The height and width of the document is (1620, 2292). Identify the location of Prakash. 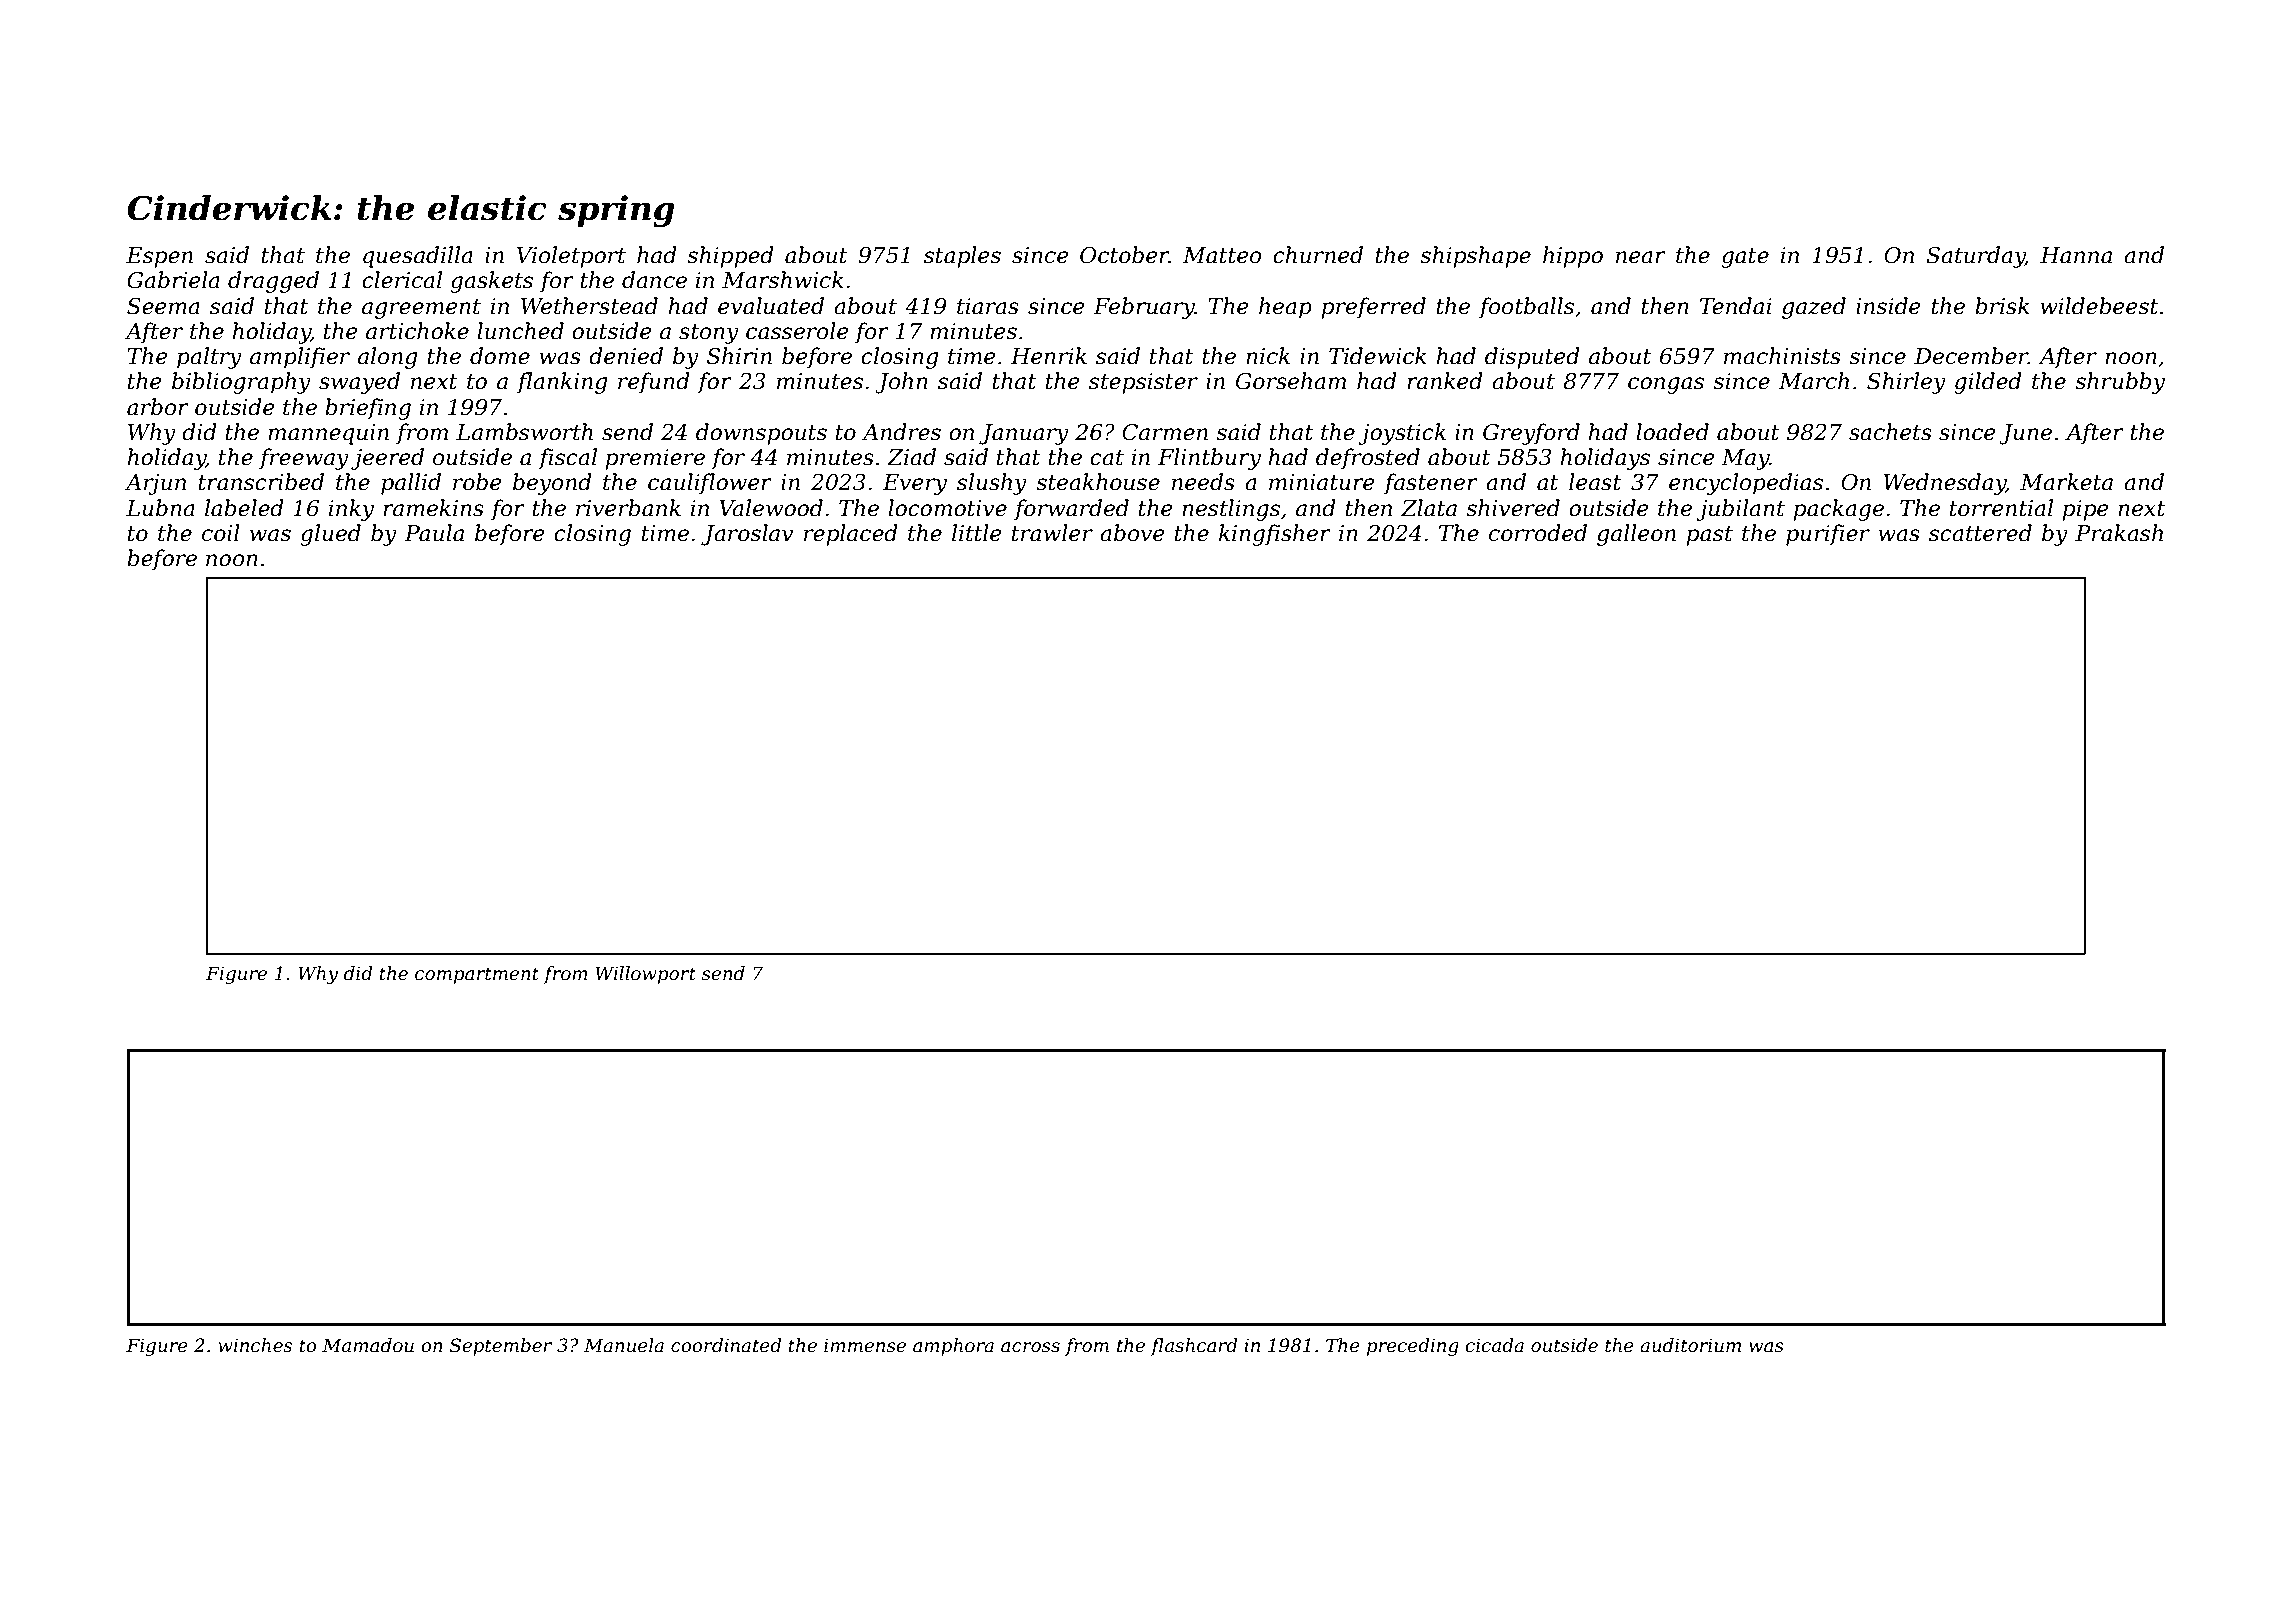
(2119, 533).
